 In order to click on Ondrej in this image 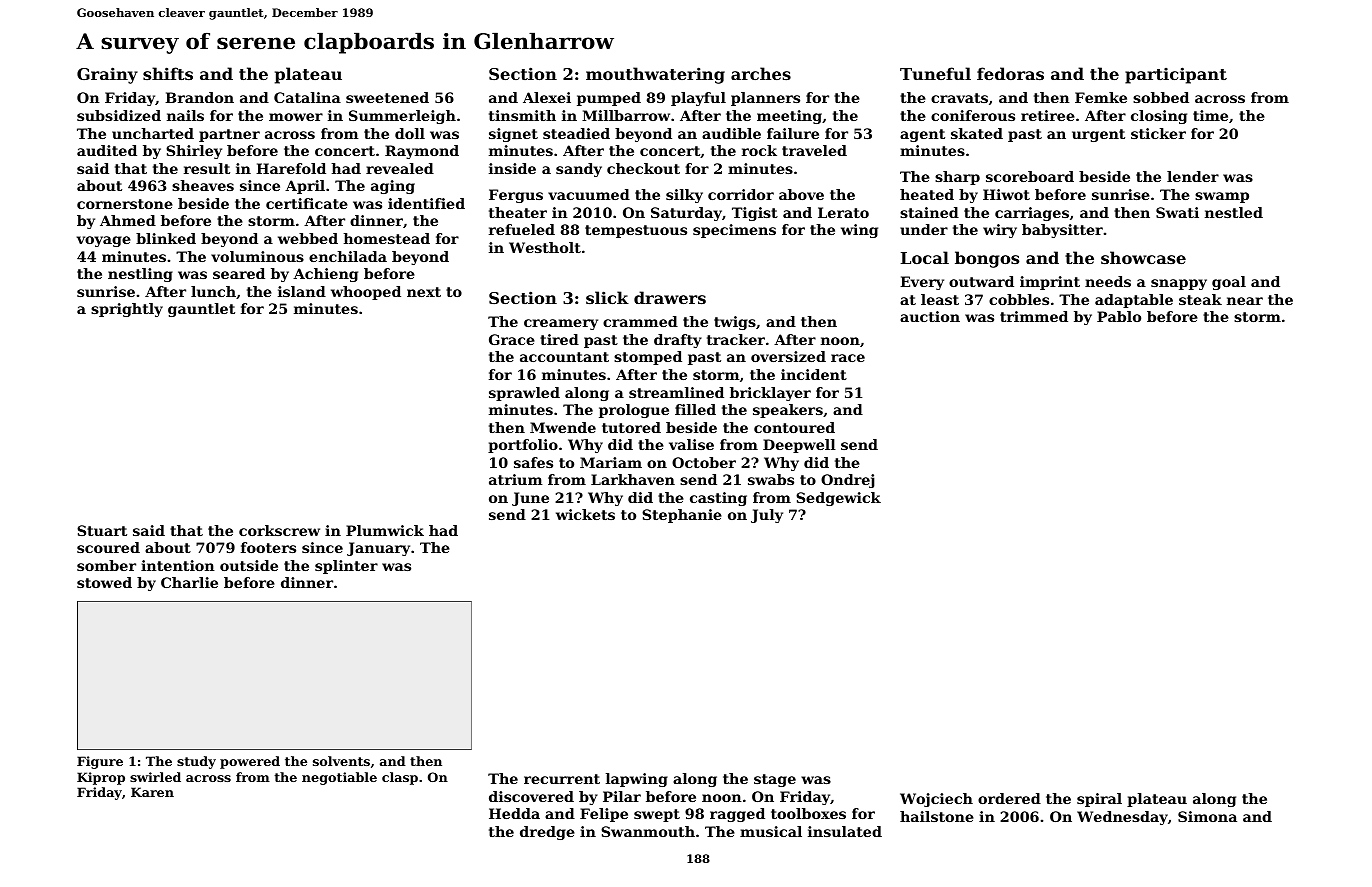, I will do `click(848, 481)`.
